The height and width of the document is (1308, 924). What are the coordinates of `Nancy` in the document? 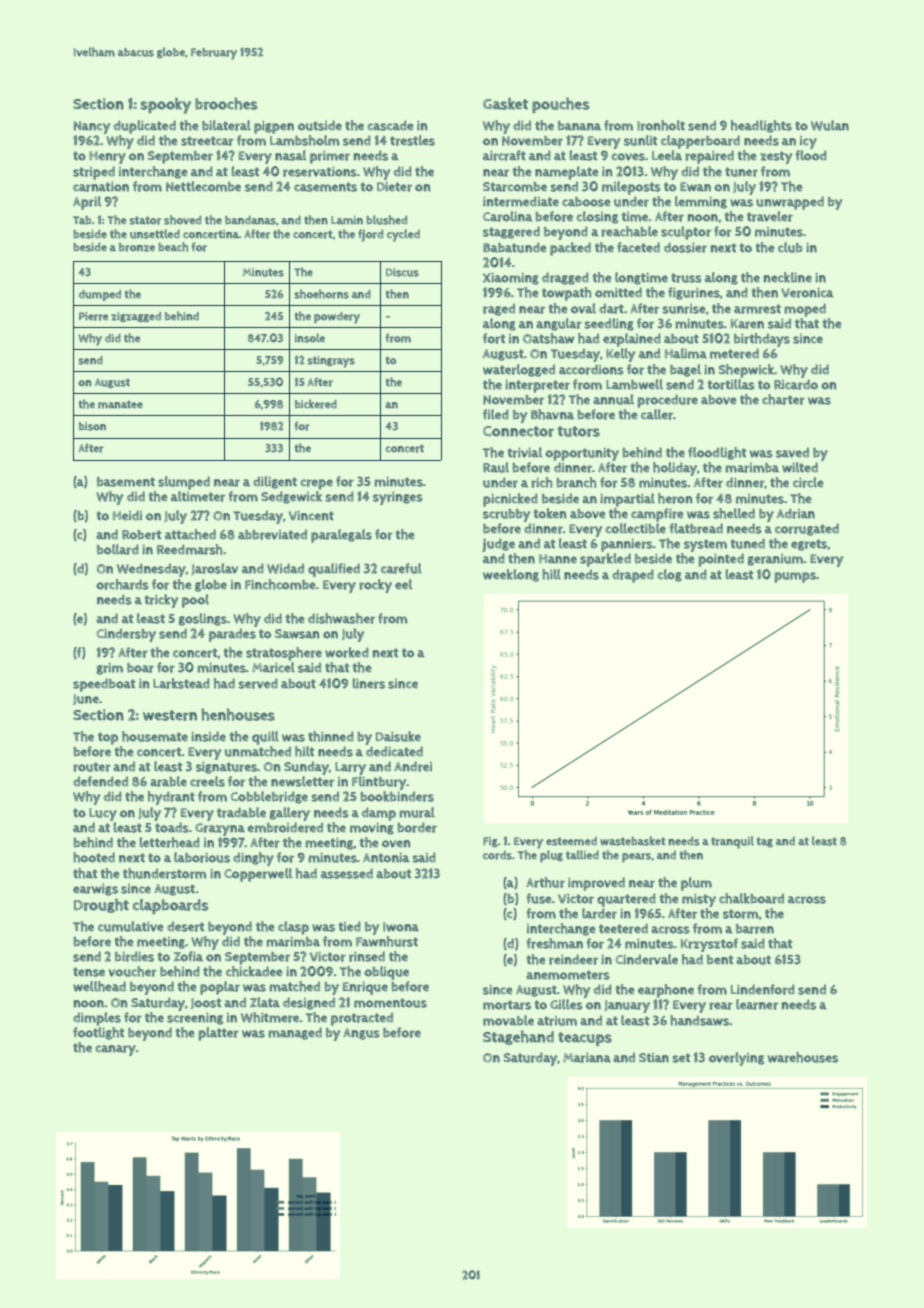 It's located at (92, 127).
